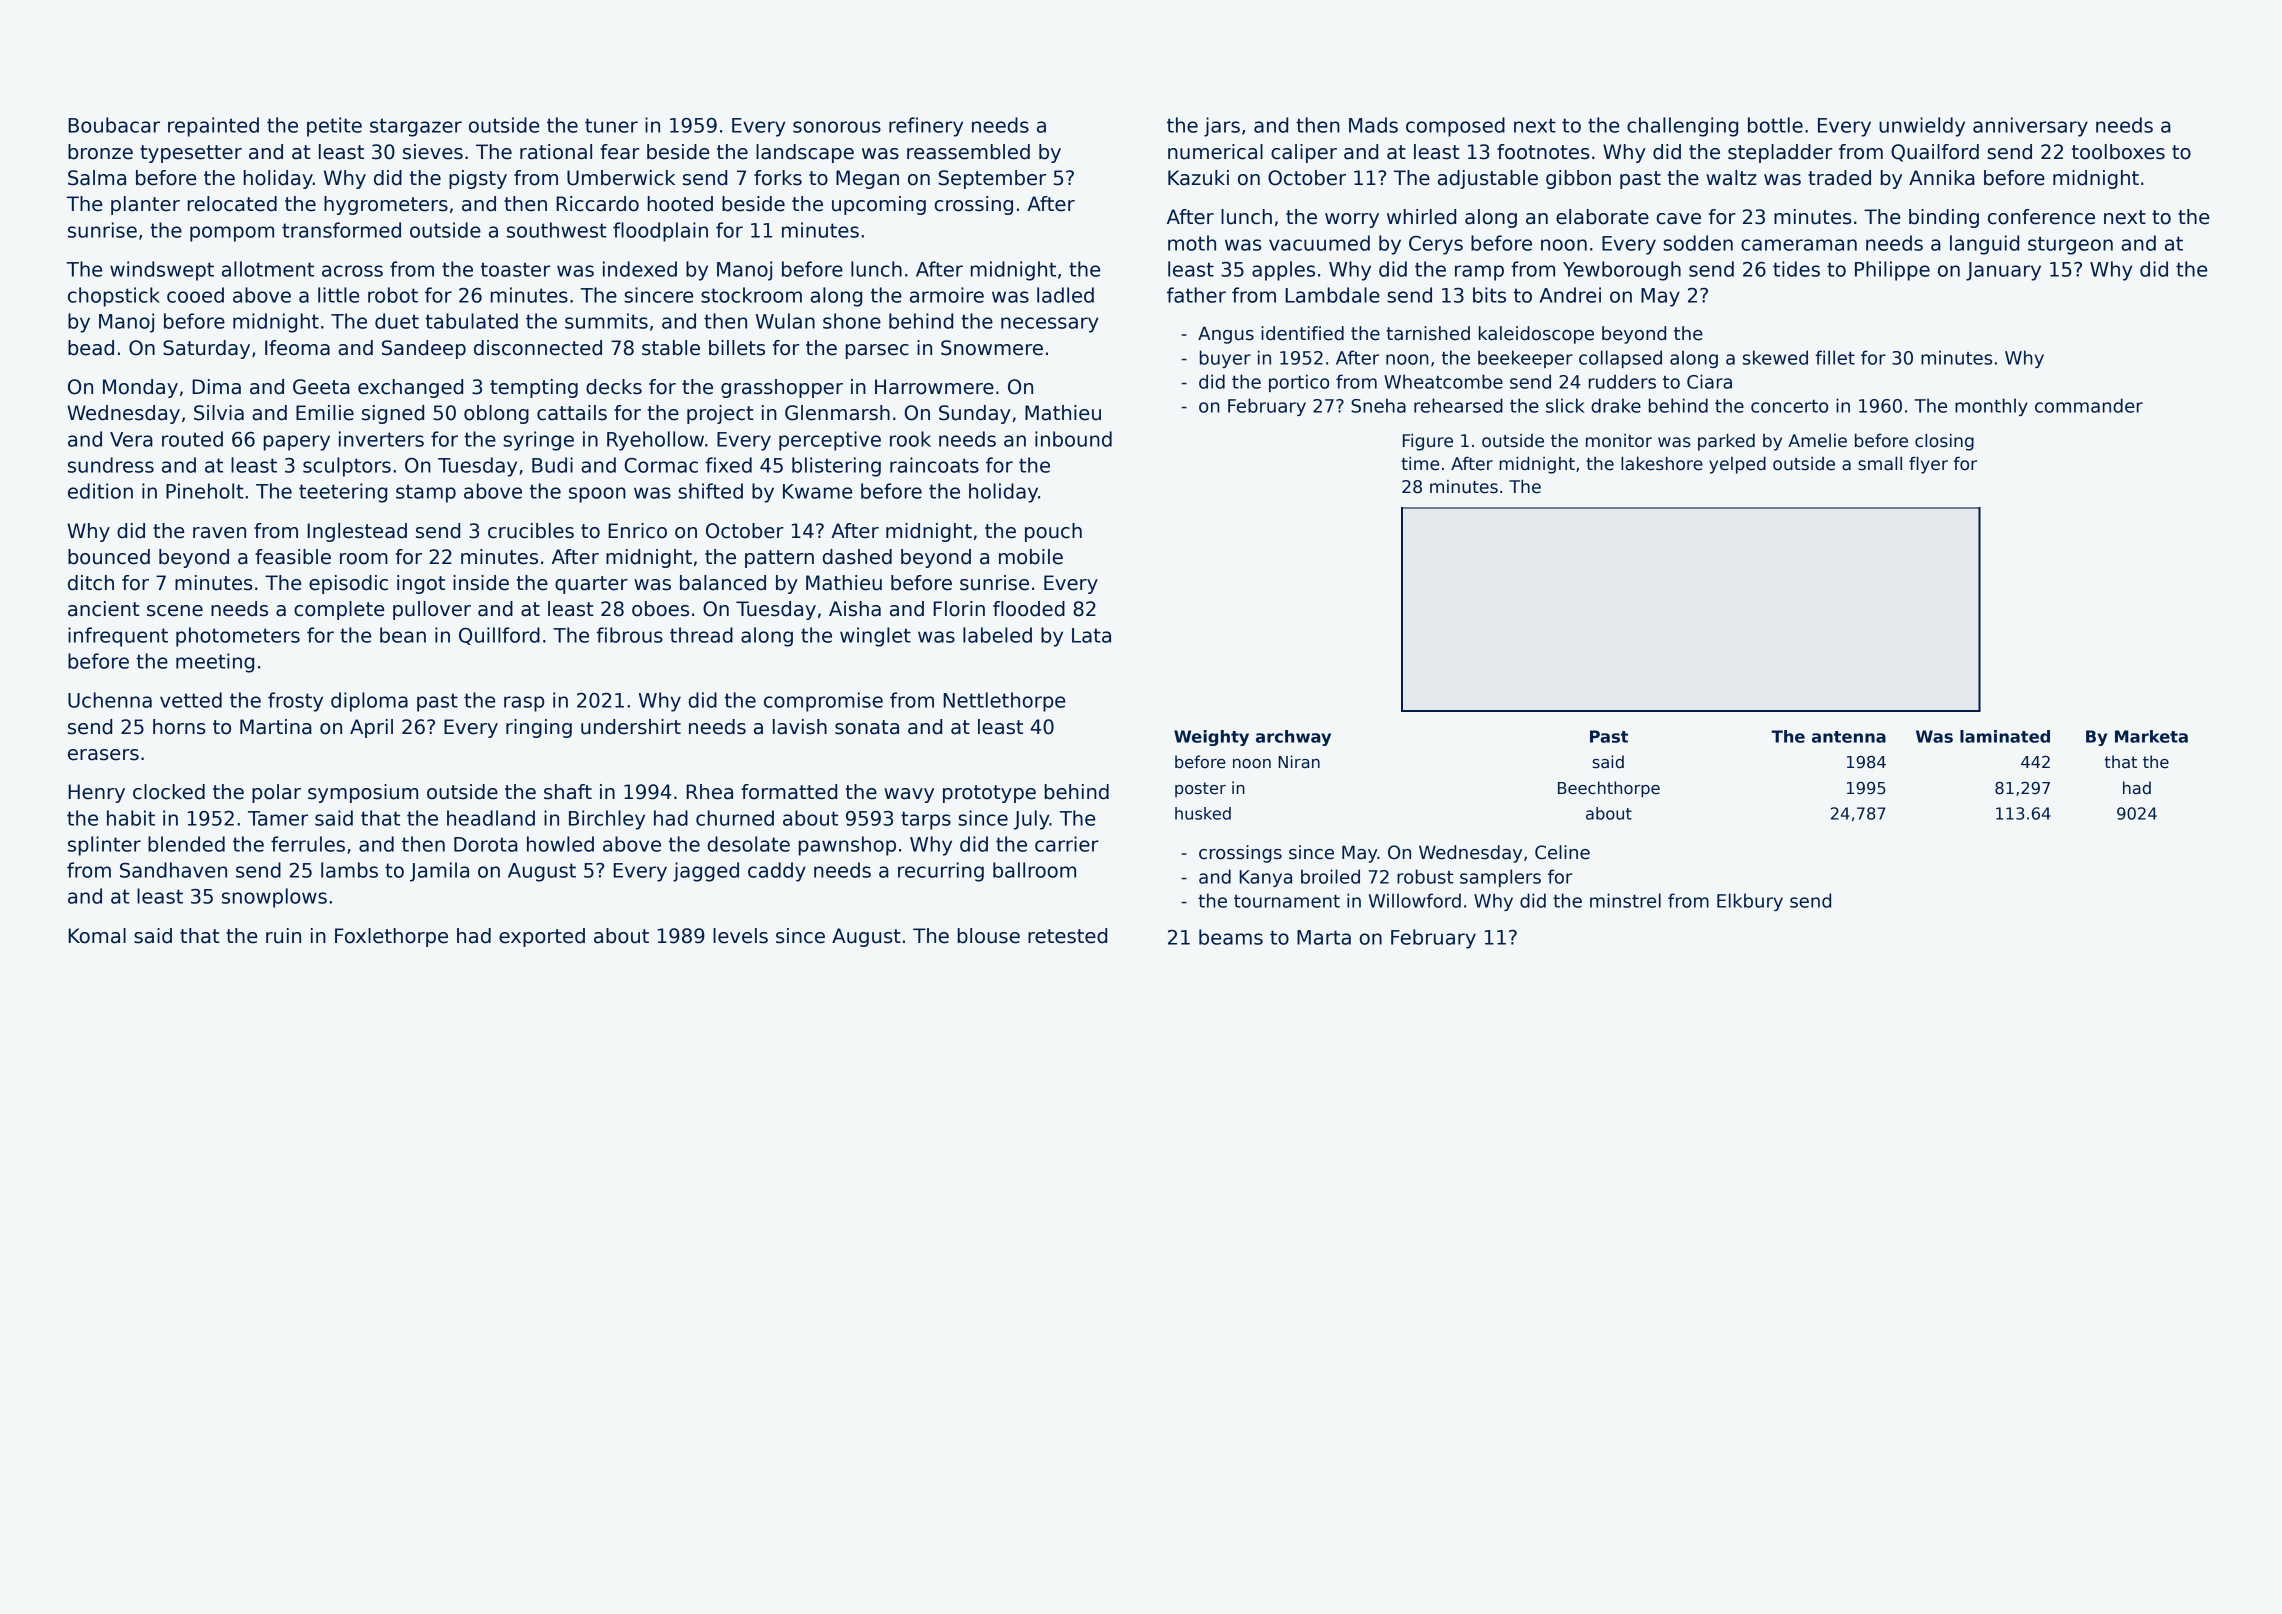 The width and height of the image is (2282, 1614). What do you see at coordinates (1067, 936) in the image?
I see `retested` at bounding box center [1067, 936].
